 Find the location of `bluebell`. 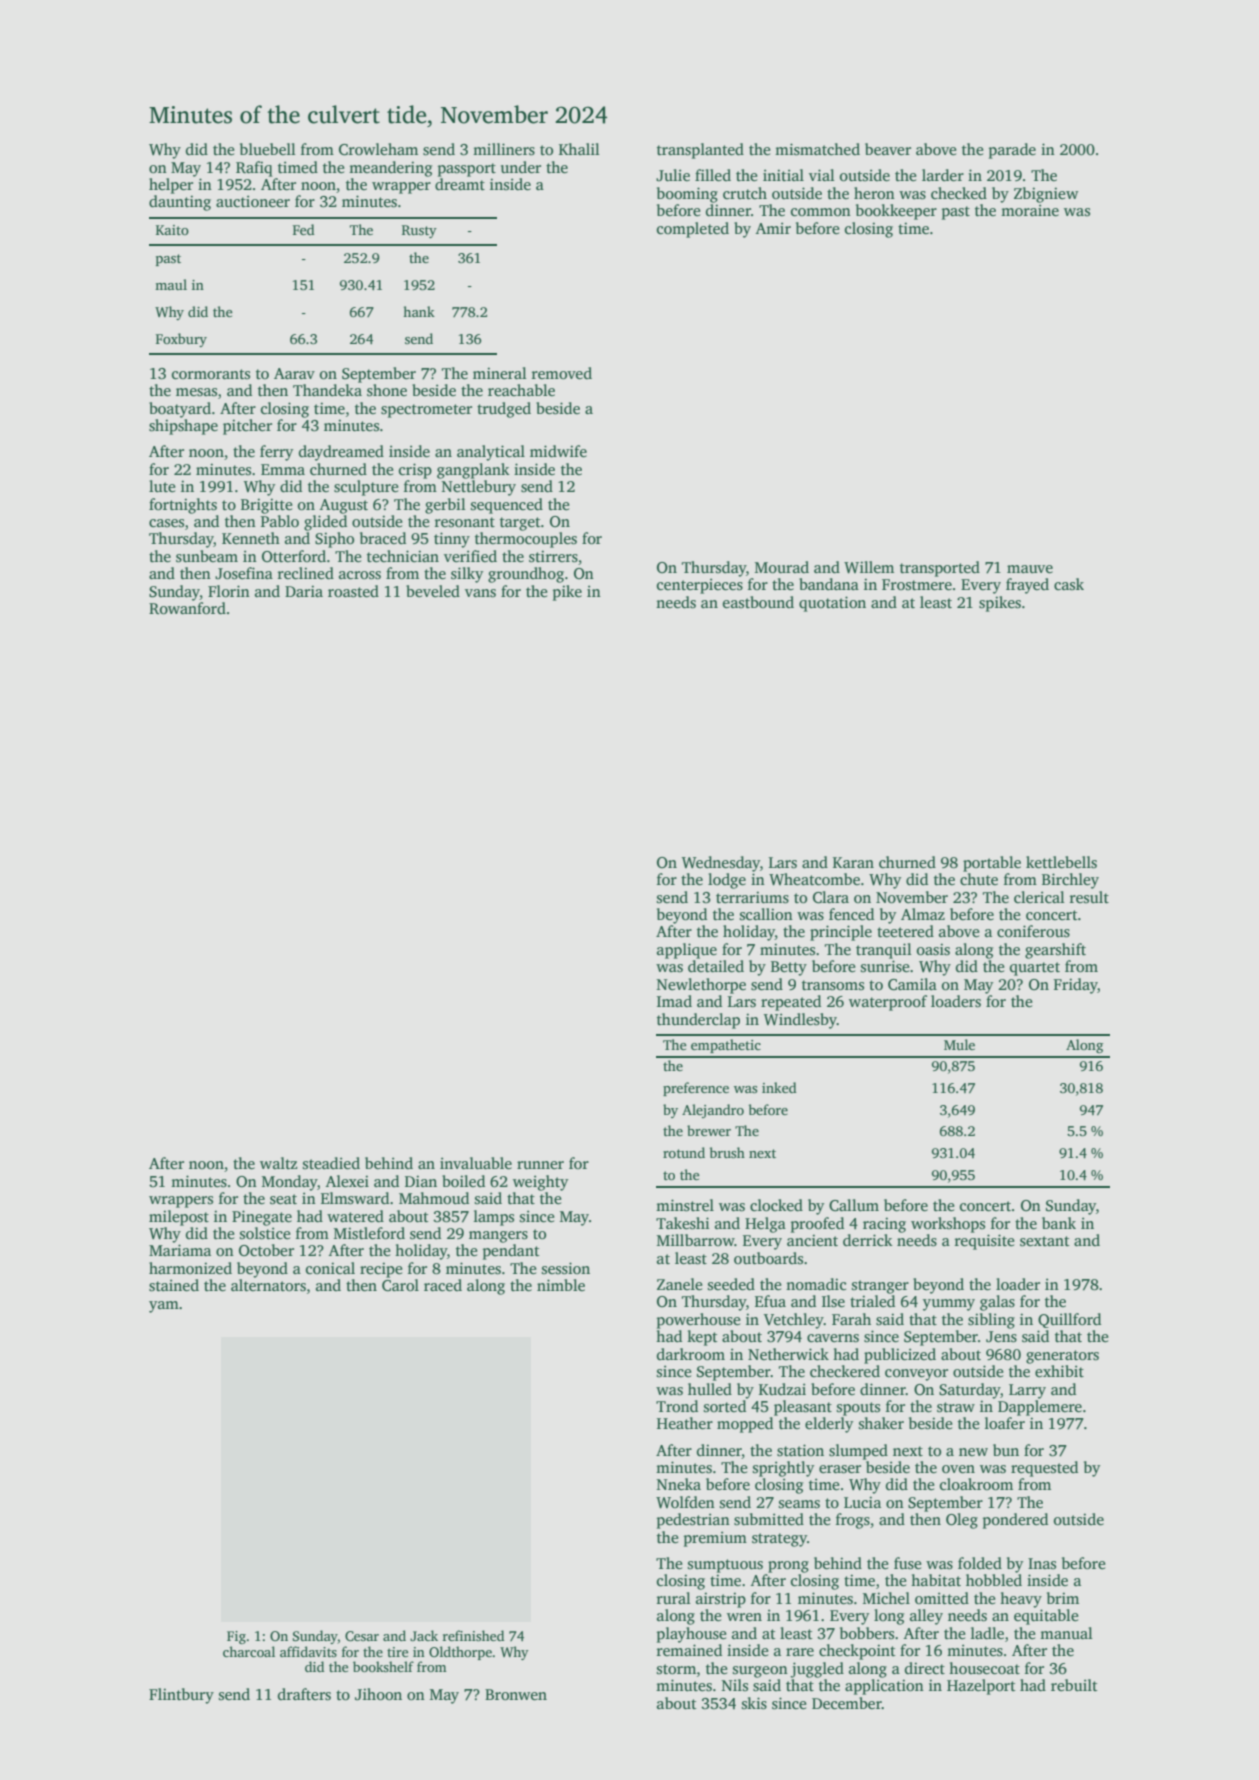

bluebell is located at coordinates (268, 149).
